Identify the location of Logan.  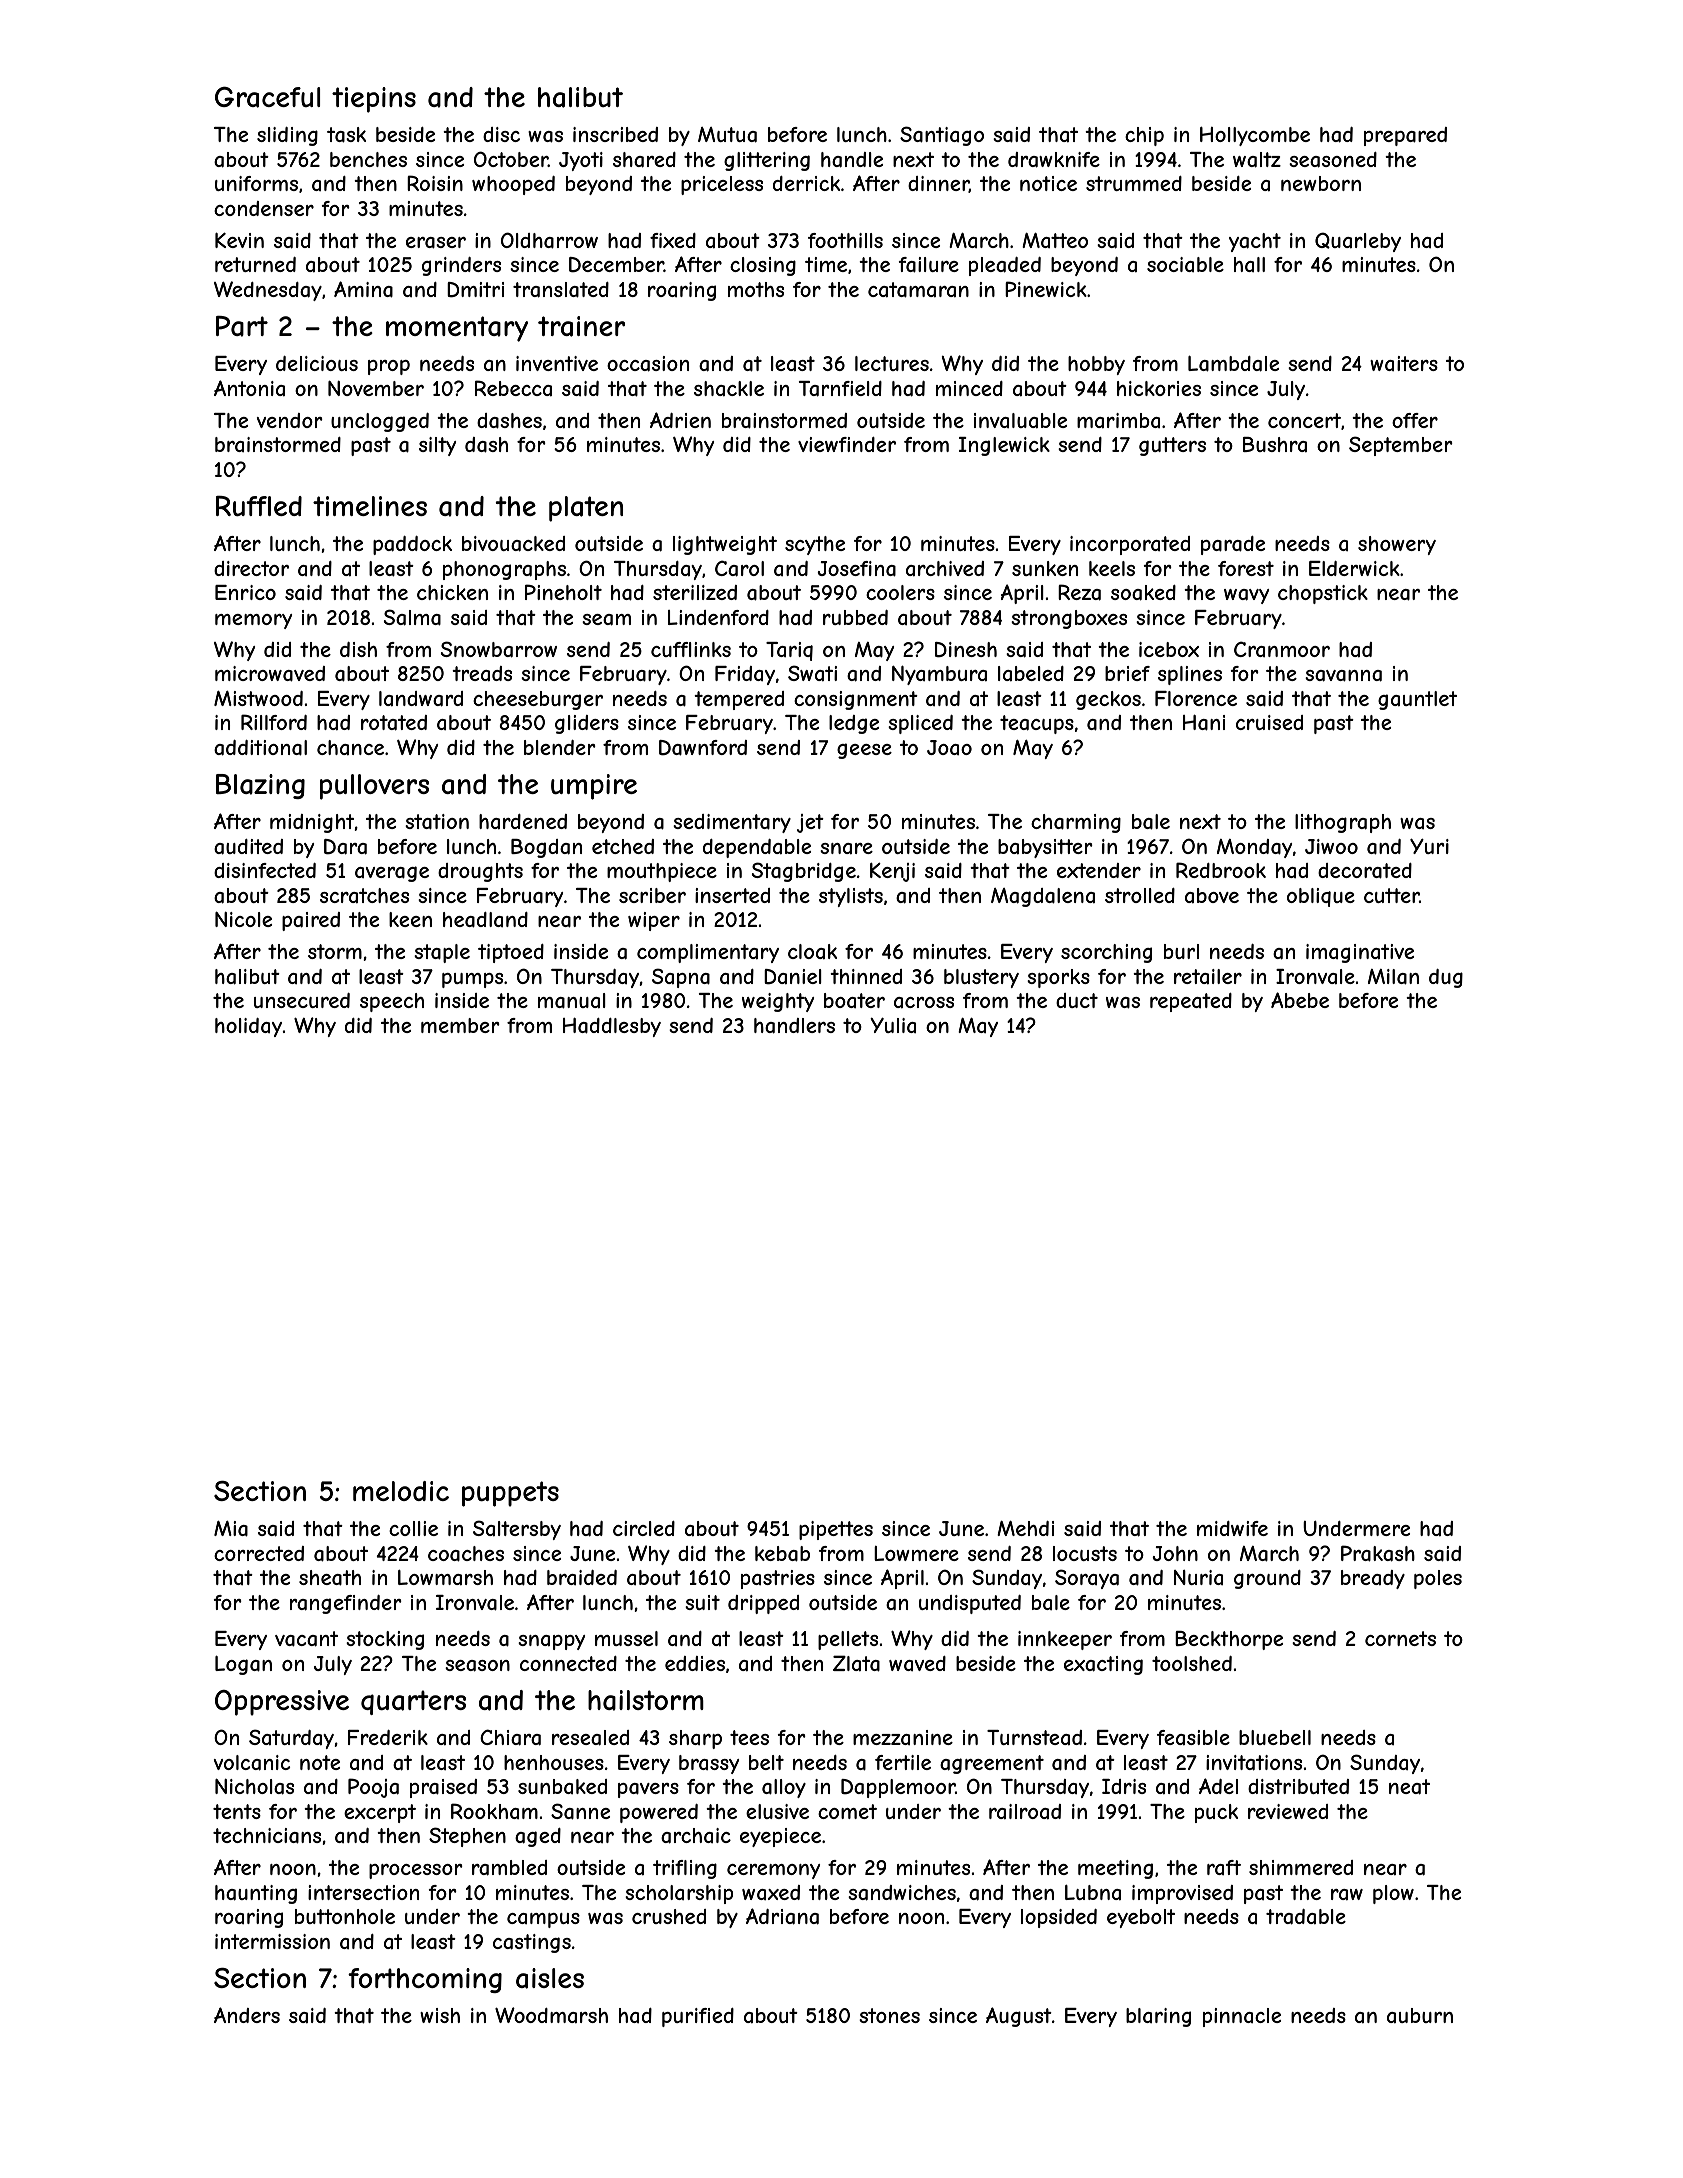
(243, 1665).
